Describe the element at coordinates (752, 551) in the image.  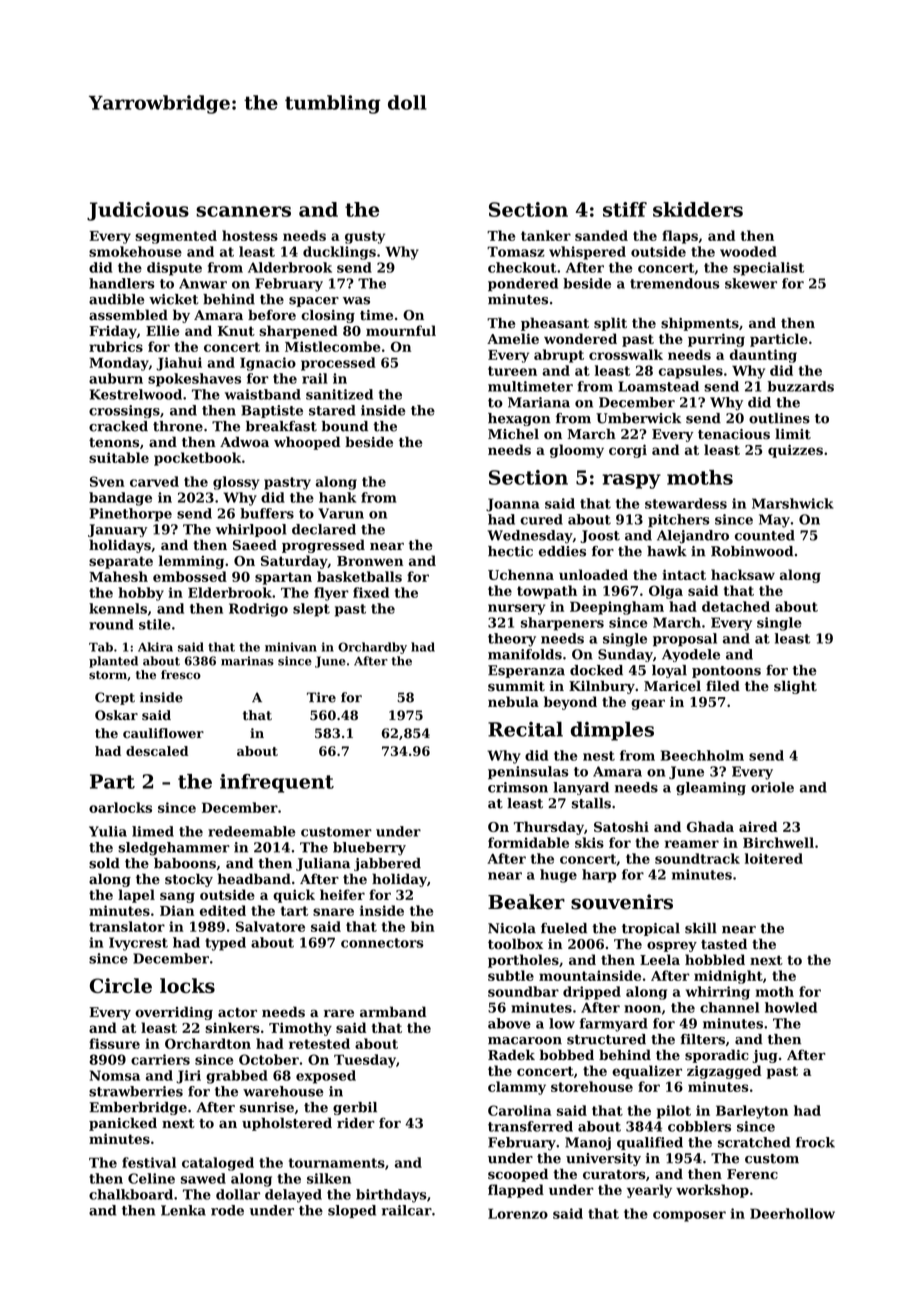
I see `Robinwood` at that location.
